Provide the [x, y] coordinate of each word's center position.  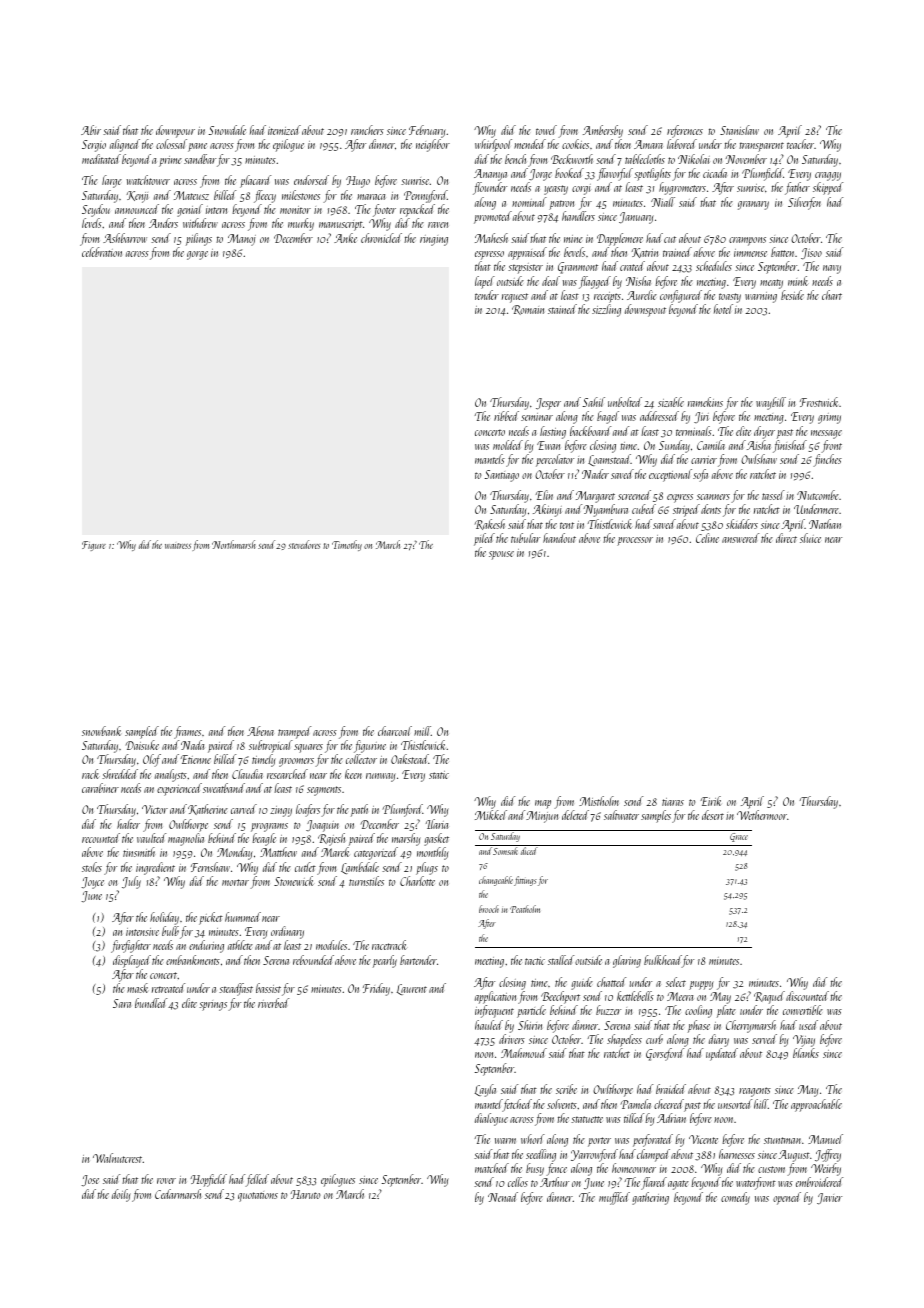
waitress [178, 546]
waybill [771, 403]
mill [422, 731]
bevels [574, 252]
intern [216, 210]
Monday [235, 853]
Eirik [710, 801]
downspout [645, 310]
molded [508, 445]
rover [166, 1181]
